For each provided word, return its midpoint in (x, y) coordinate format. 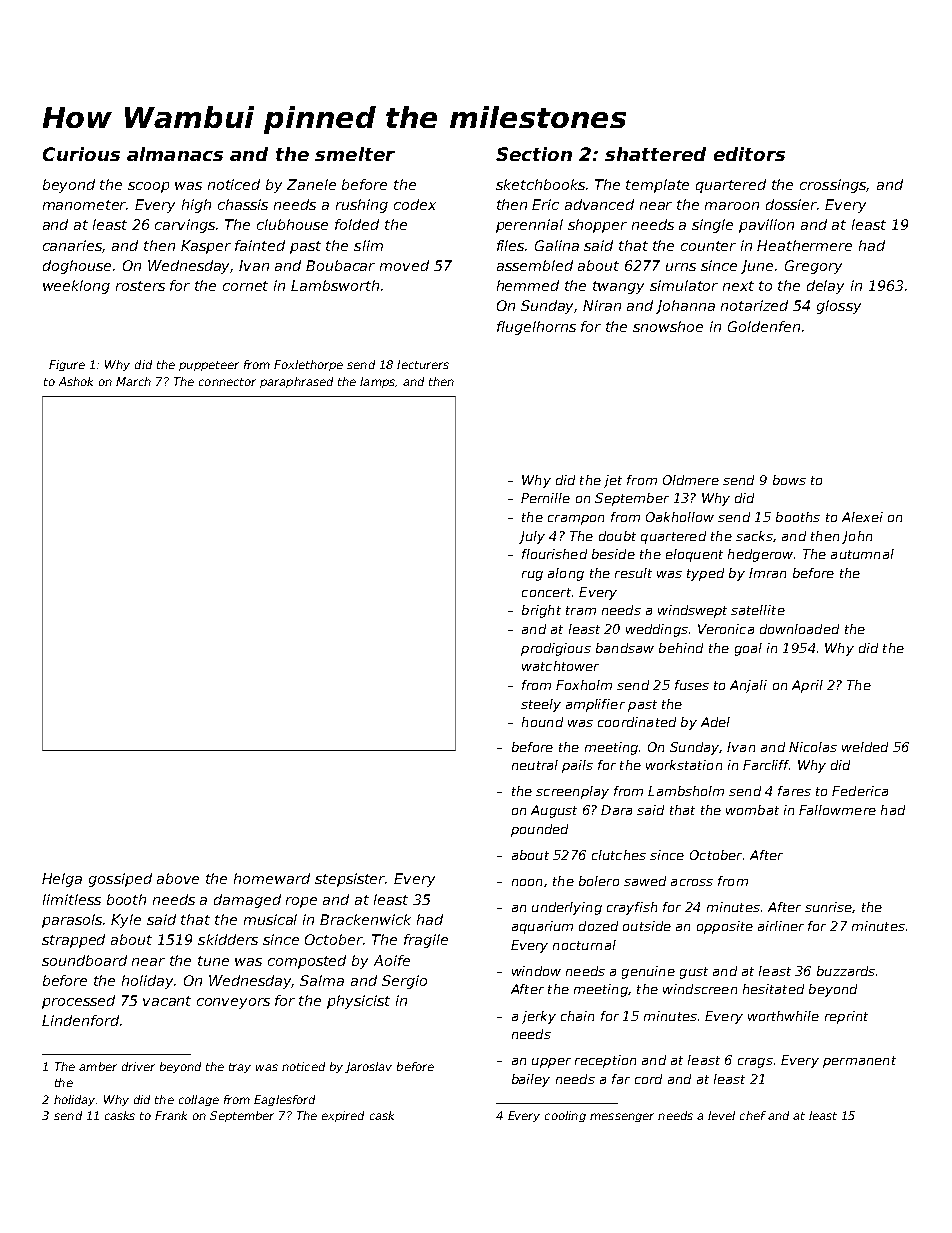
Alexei (862, 517)
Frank (171, 1115)
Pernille (545, 498)
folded (357, 224)
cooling (565, 1116)
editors (749, 154)
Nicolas (813, 747)
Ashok (76, 381)
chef (753, 1115)
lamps (377, 382)
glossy (839, 307)
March (133, 381)
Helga (62, 880)
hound (542, 722)
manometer (85, 205)
